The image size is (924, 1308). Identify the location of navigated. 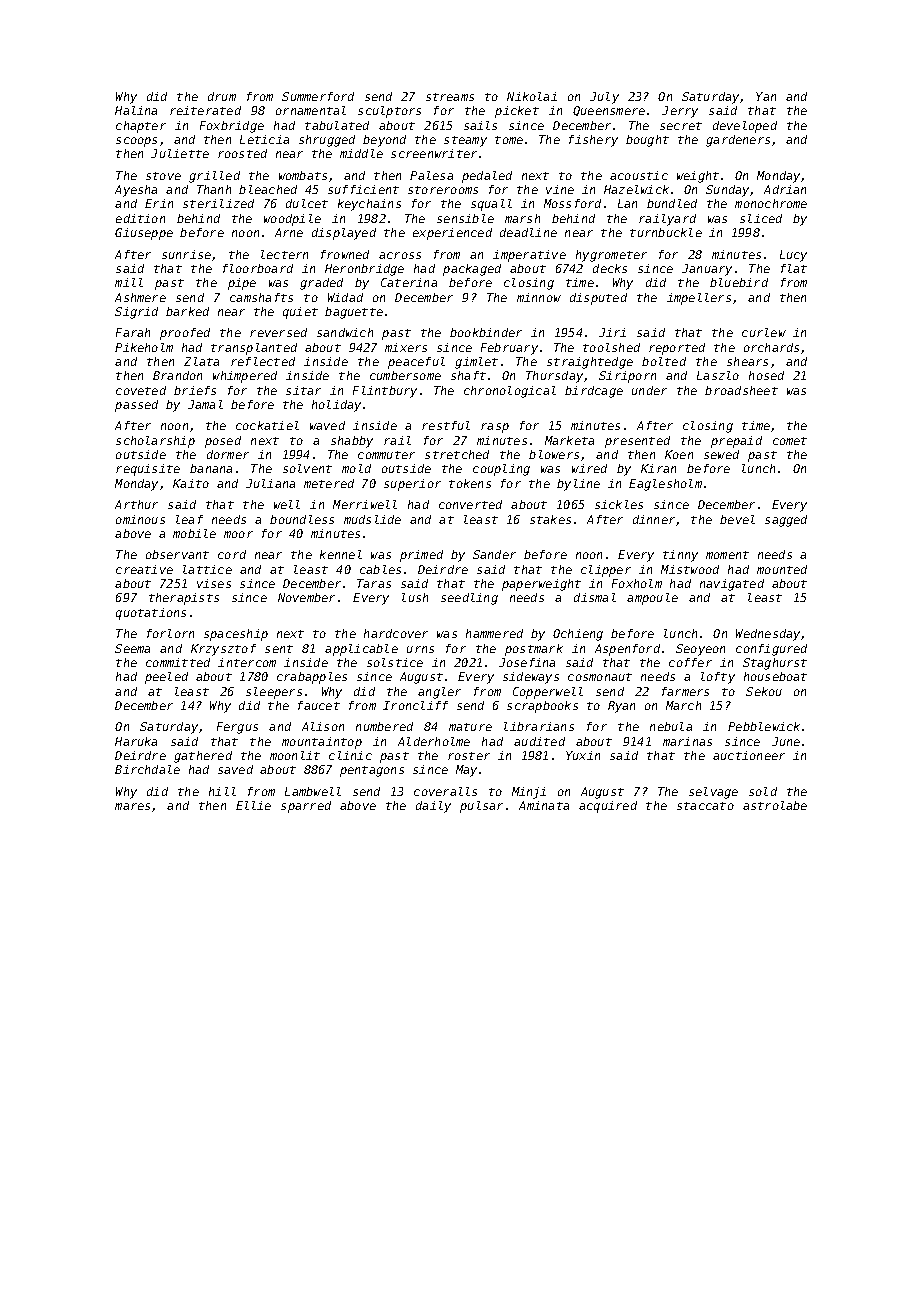
(732, 585).
